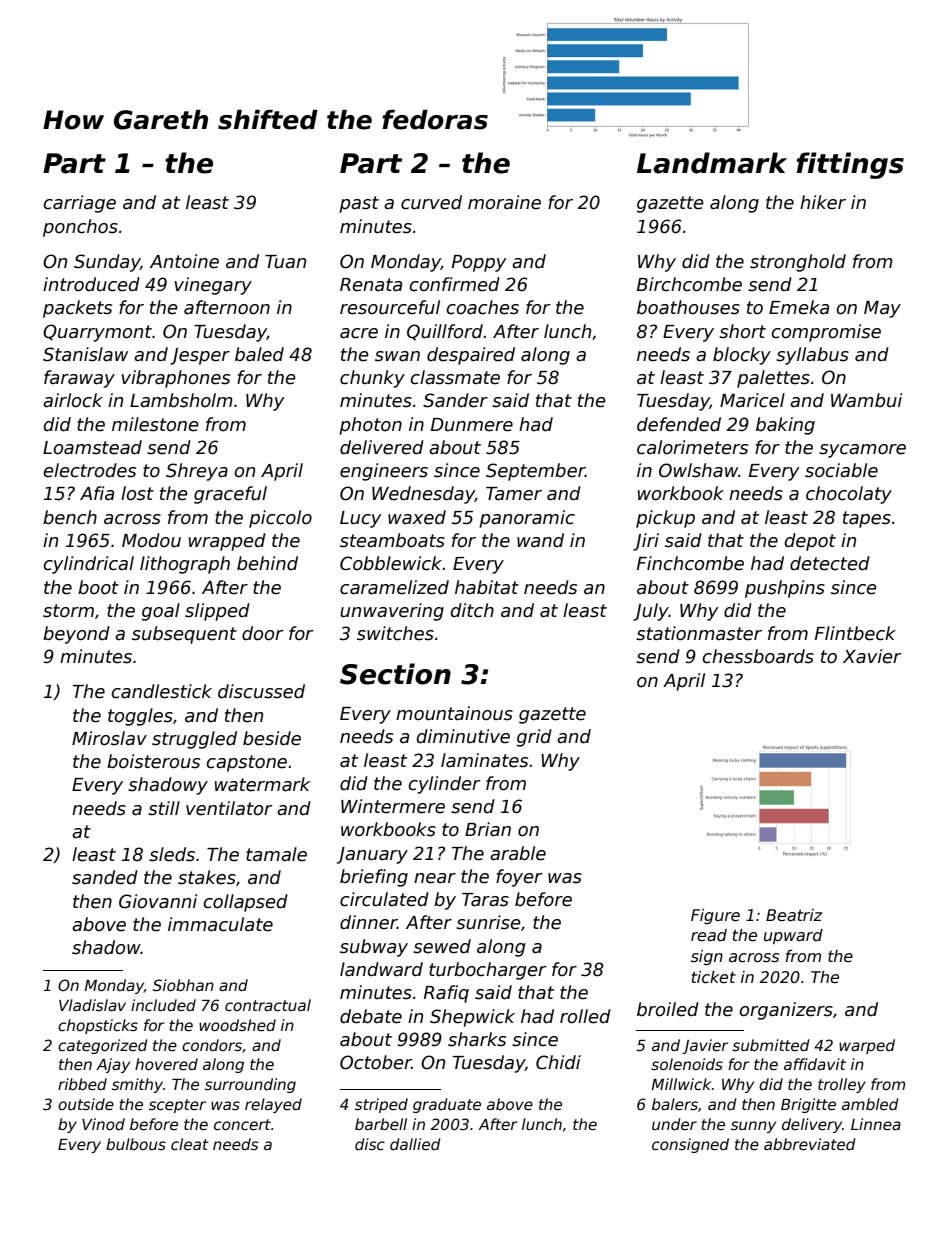  What do you see at coordinates (431, 202) in the page?
I see `curved` at bounding box center [431, 202].
